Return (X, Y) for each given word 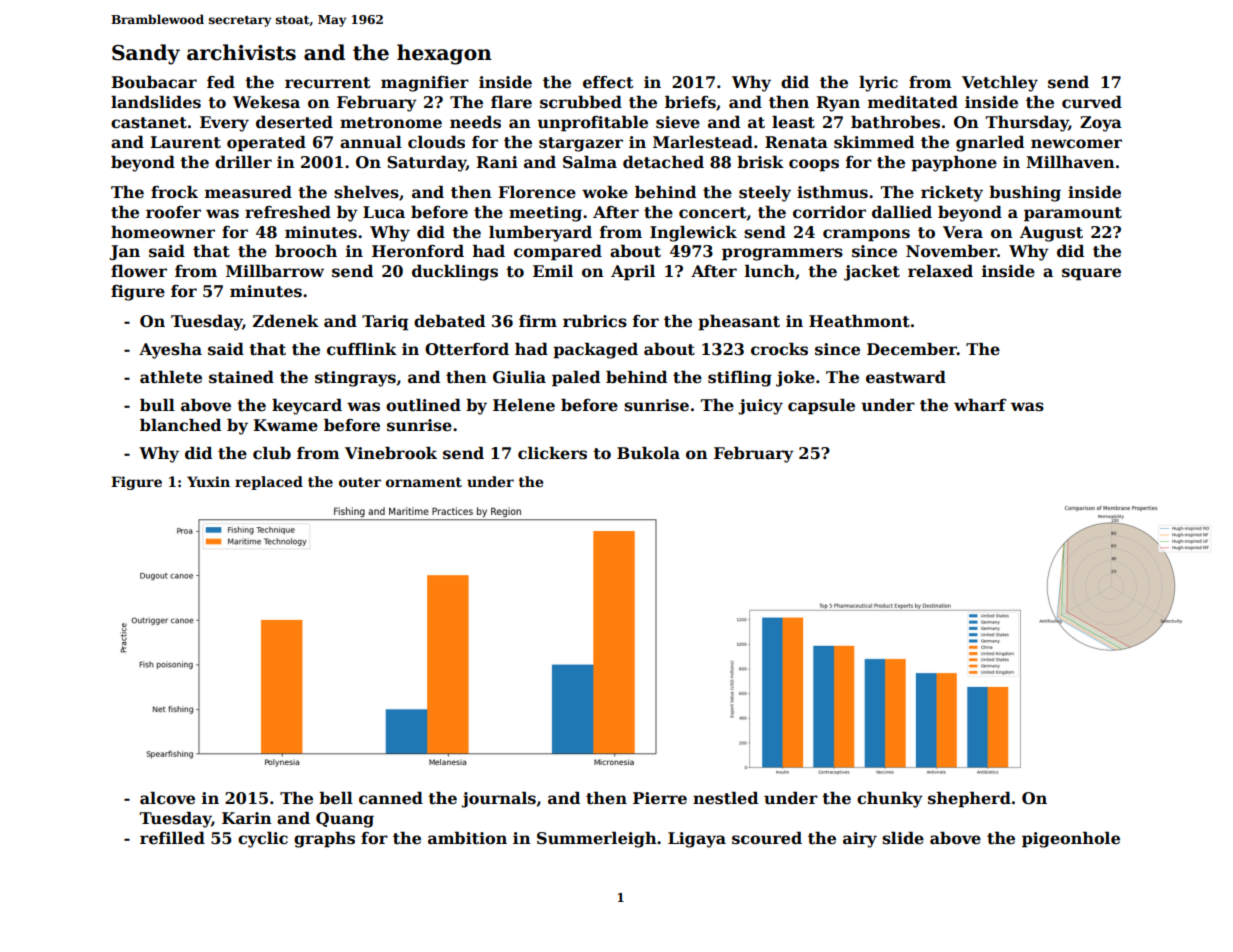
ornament (424, 482)
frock (174, 192)
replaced (269, 483)
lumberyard (540, 234)
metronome (391, 123)
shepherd (969, 800)
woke (605, 192)
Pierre (660, 798)
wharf (980, 405)
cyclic (263, 840)
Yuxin (208, 481)
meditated (913, 102)
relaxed (940, 271)
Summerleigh (597, 840)
